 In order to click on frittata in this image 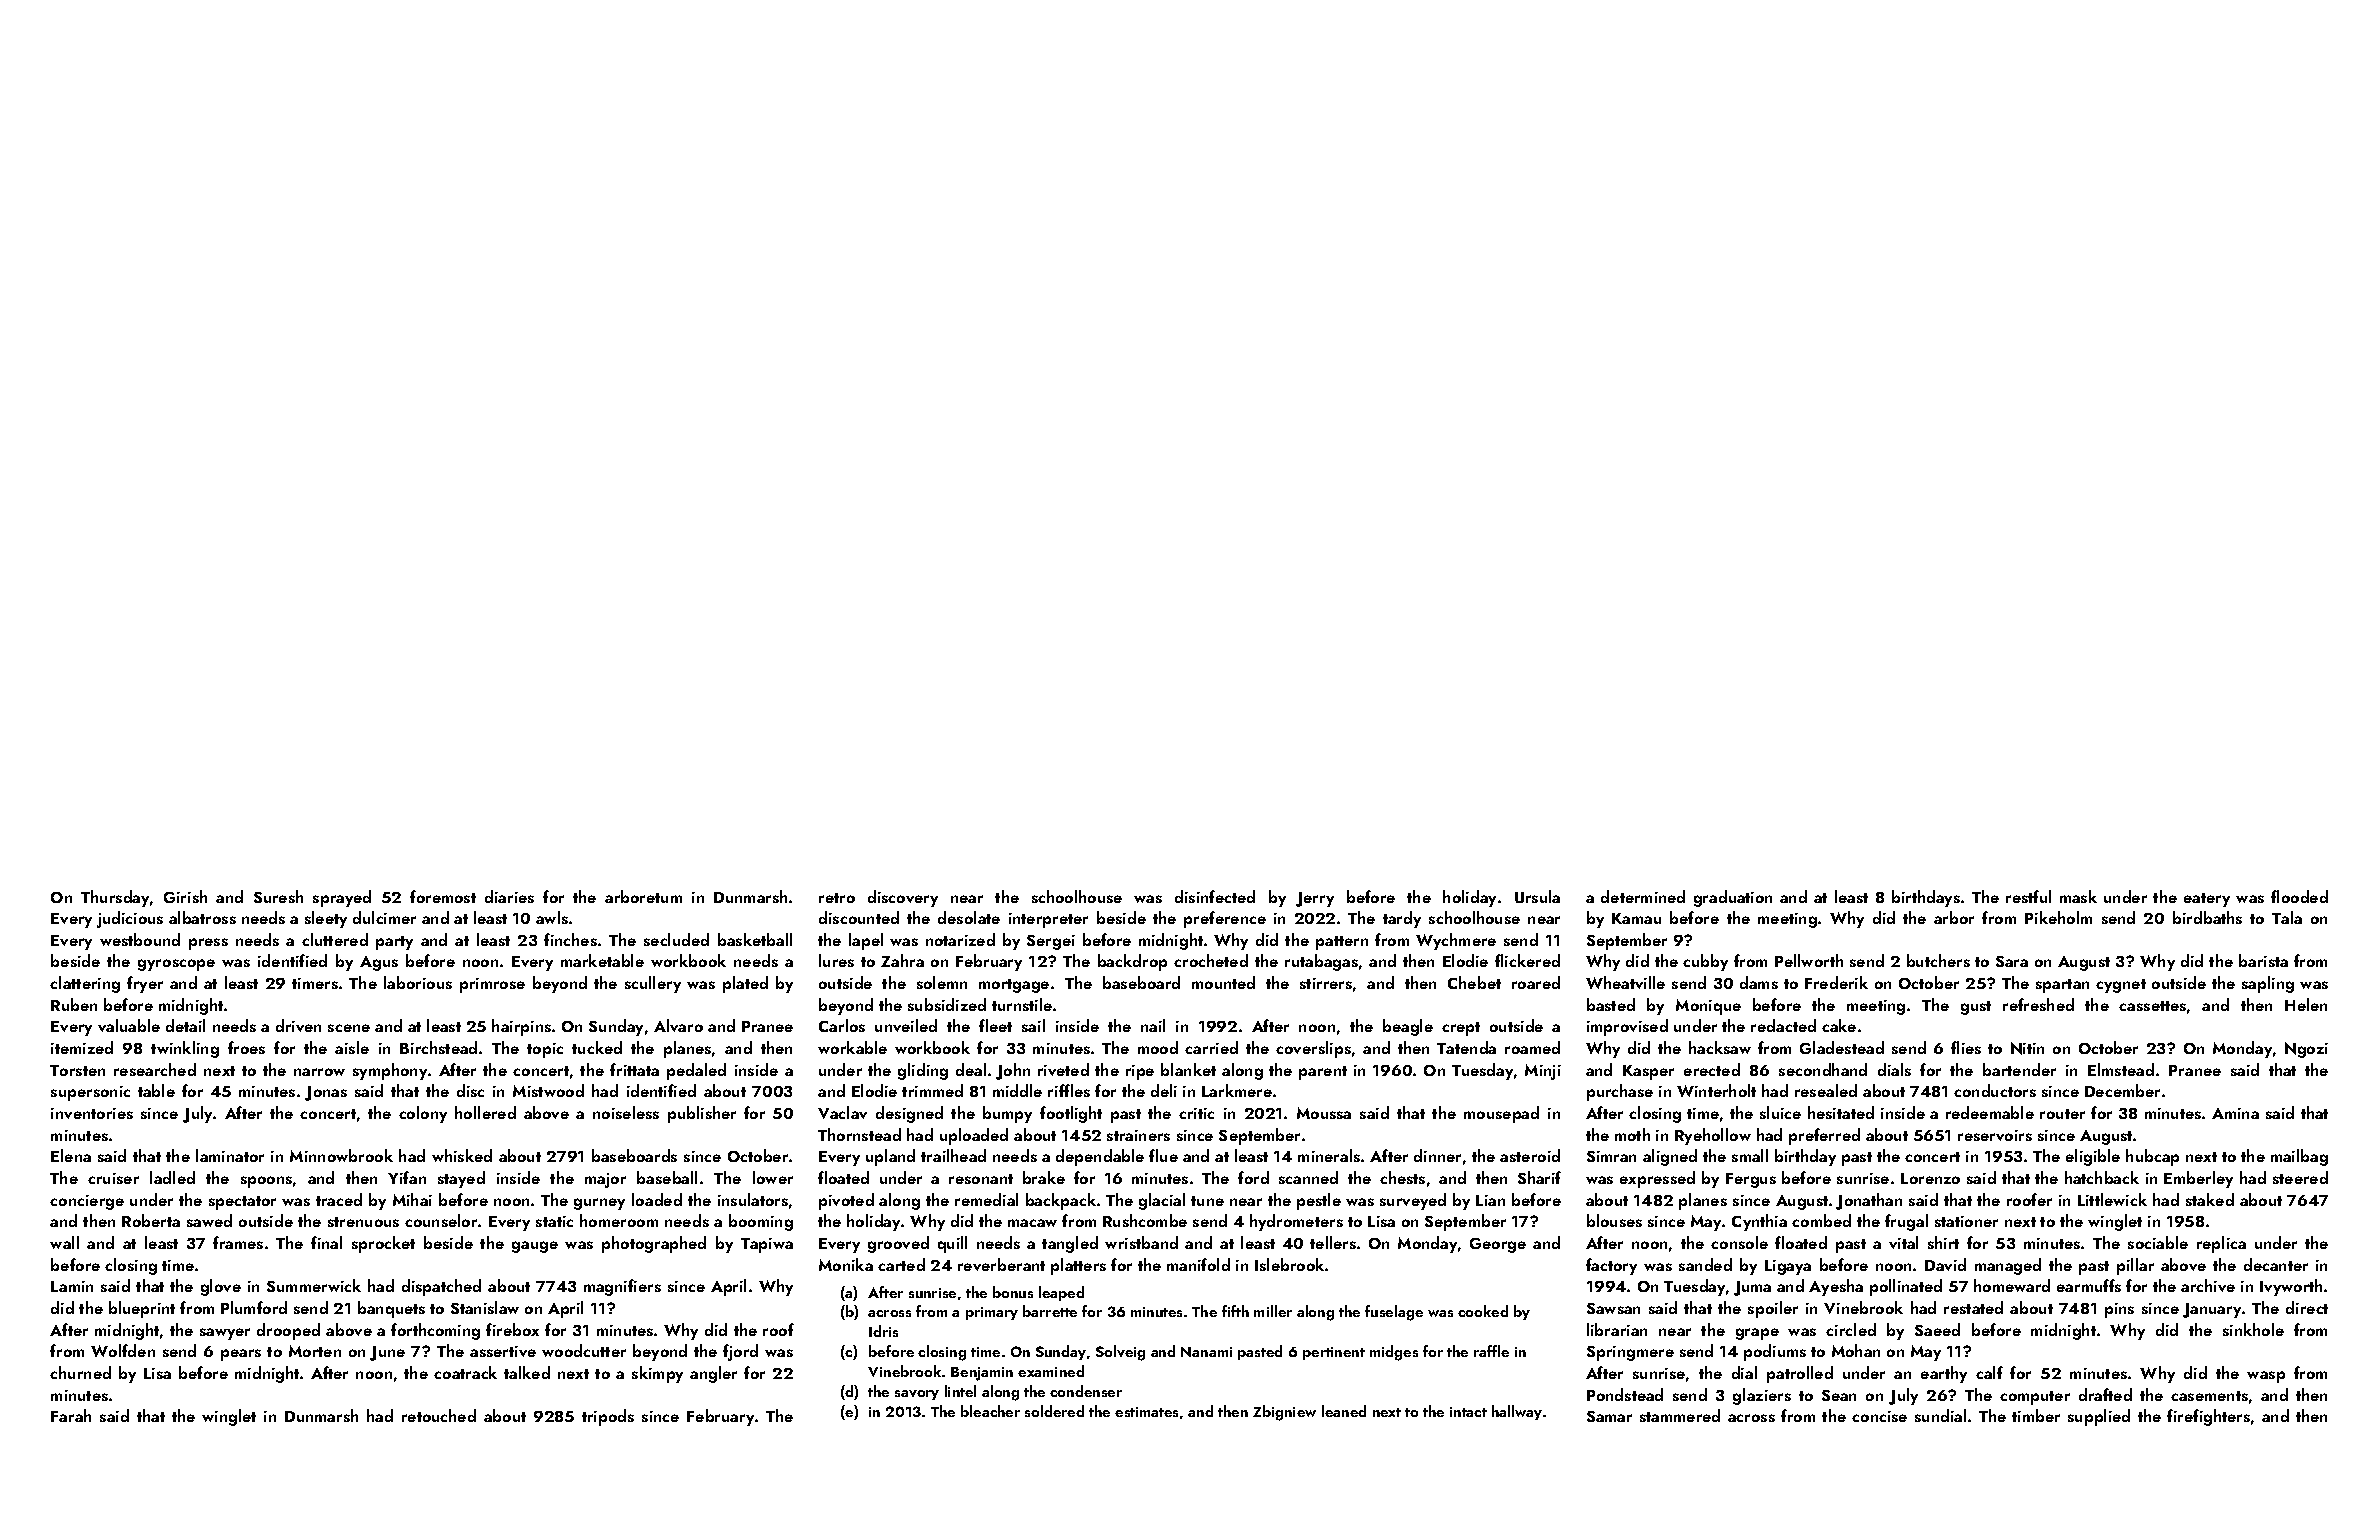, I will do `click(634, 1069)`.
